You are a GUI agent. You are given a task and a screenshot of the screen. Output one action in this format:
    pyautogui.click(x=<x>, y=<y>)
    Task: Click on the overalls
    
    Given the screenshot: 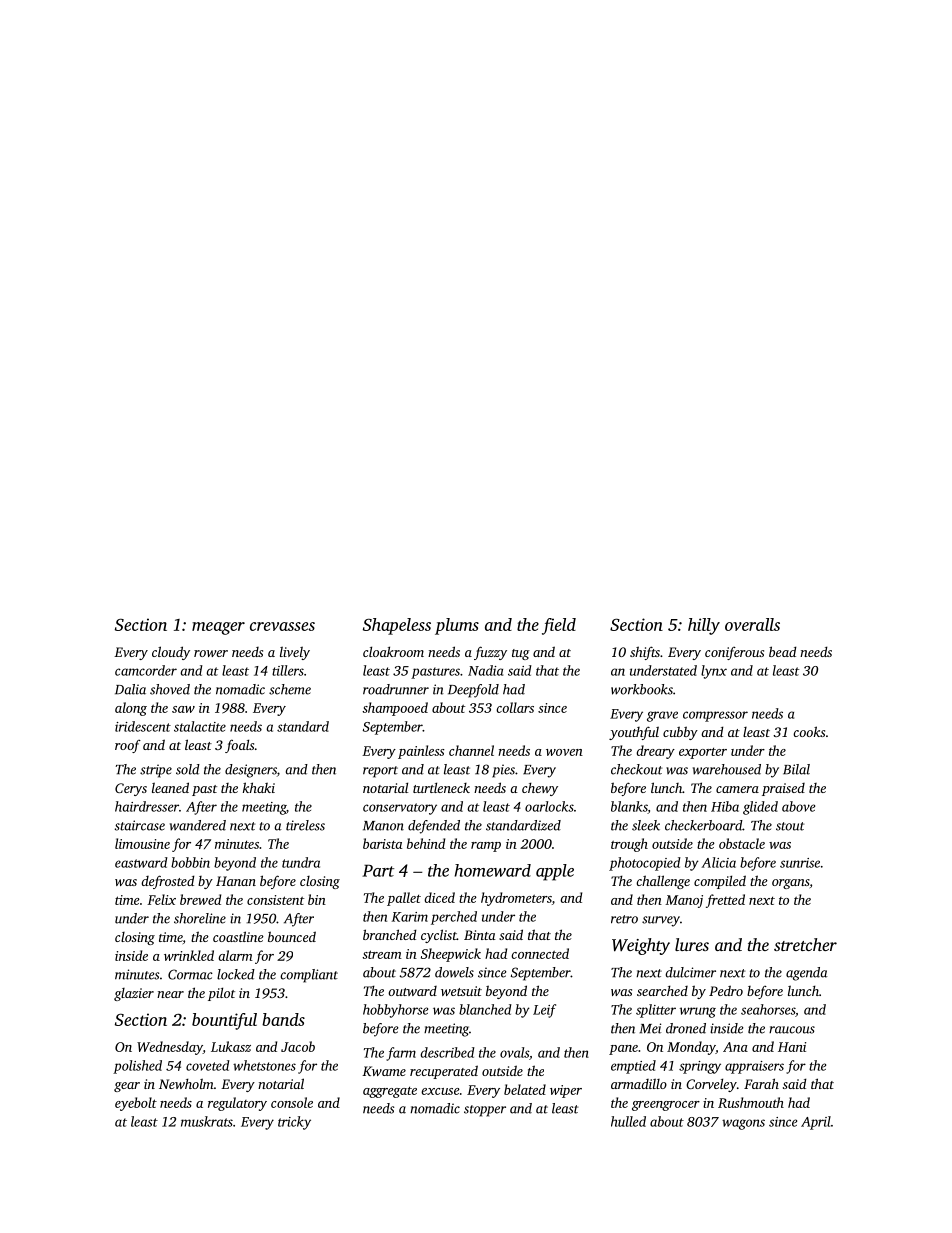 What is the action you would take?
    pyautogui.click(x=752, y=624)
